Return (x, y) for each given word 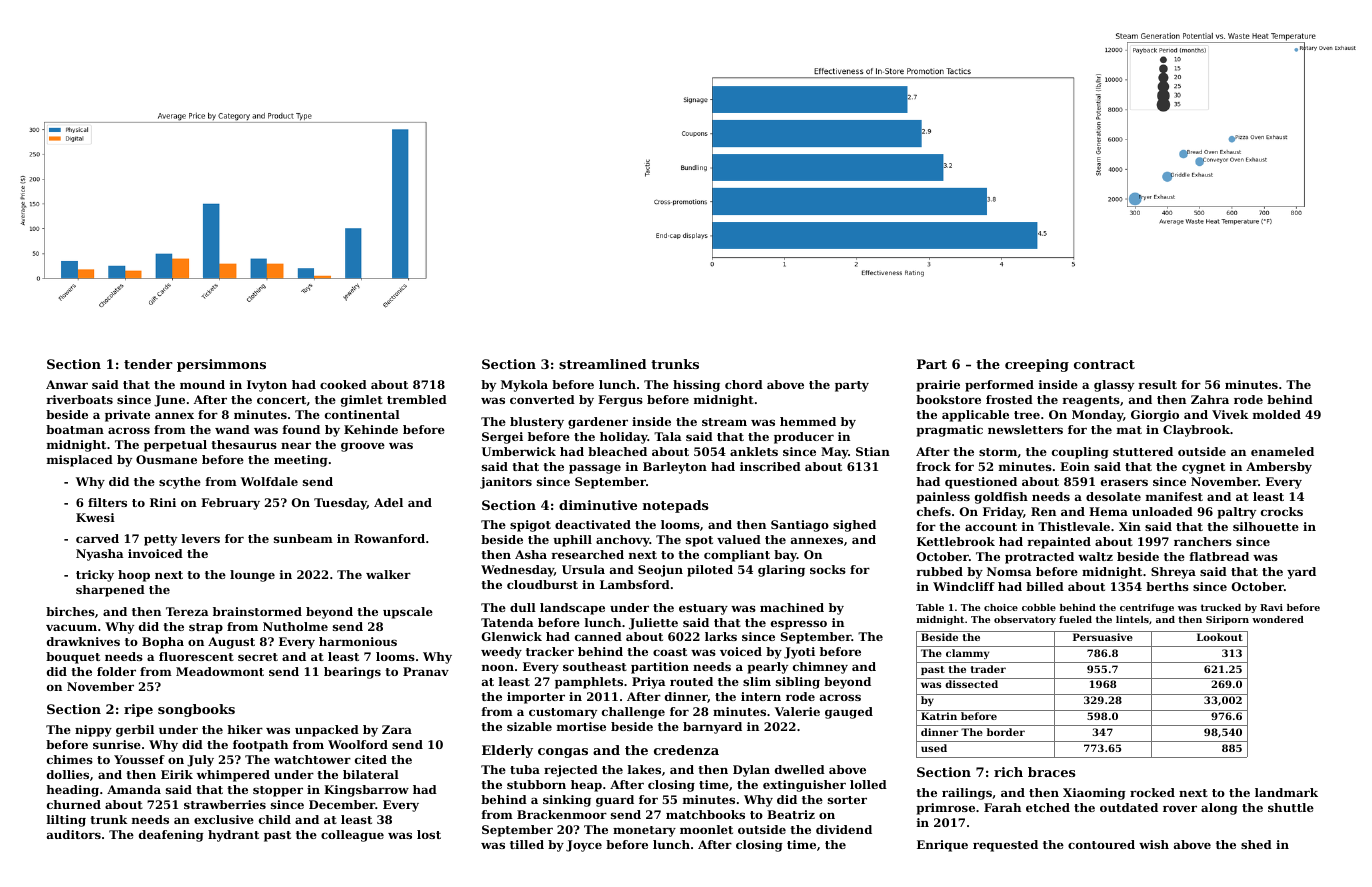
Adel (388, 502)
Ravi (1271, 607)
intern (761, 696)
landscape (572, 609)
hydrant (233, 836)
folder (116, 671)
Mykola (524, 386)
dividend (844, 829)
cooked (343, 384)
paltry (1236, 513)
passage (595, 469)
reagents (1091, 401)
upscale (408, 613)
